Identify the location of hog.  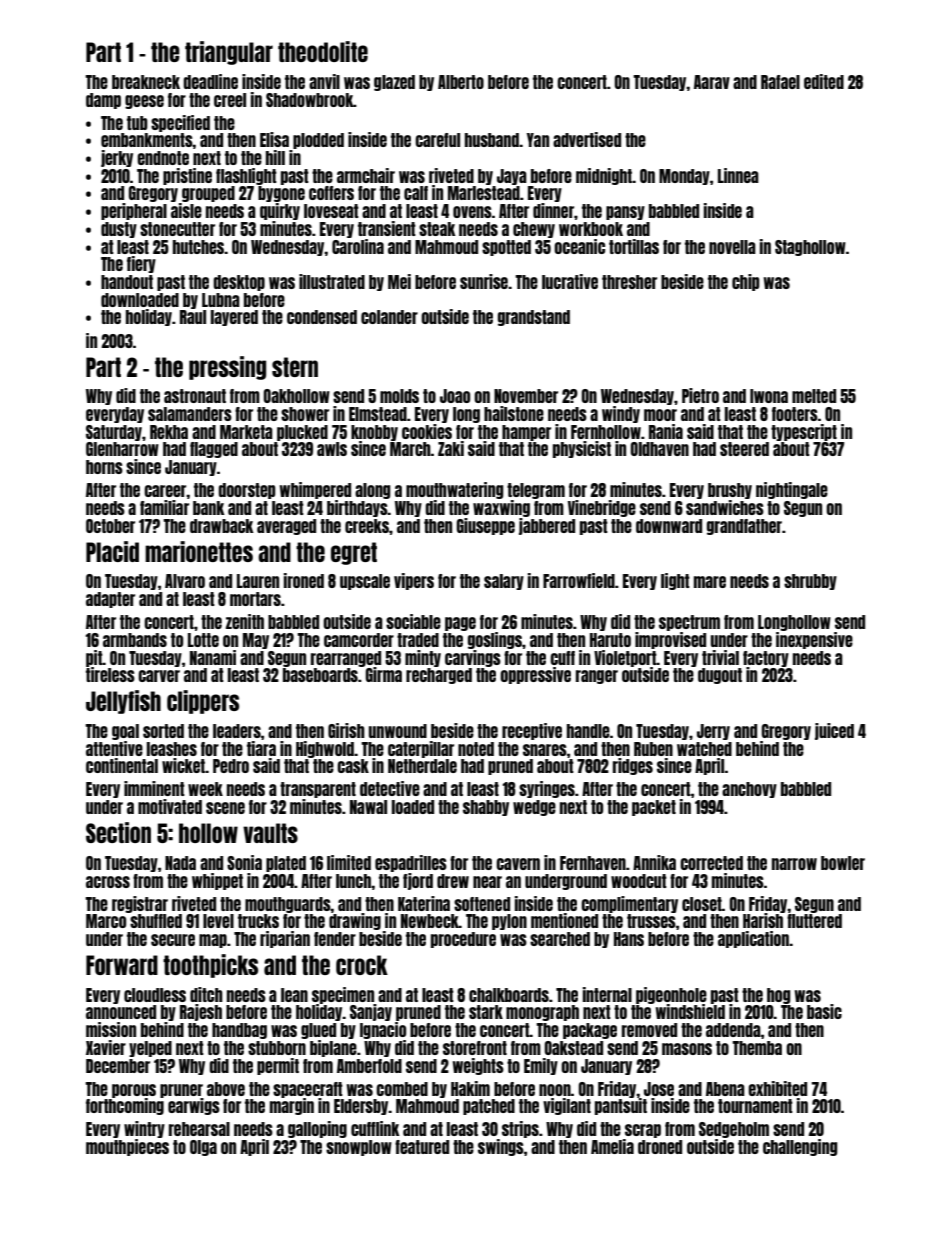
(779, 996).
